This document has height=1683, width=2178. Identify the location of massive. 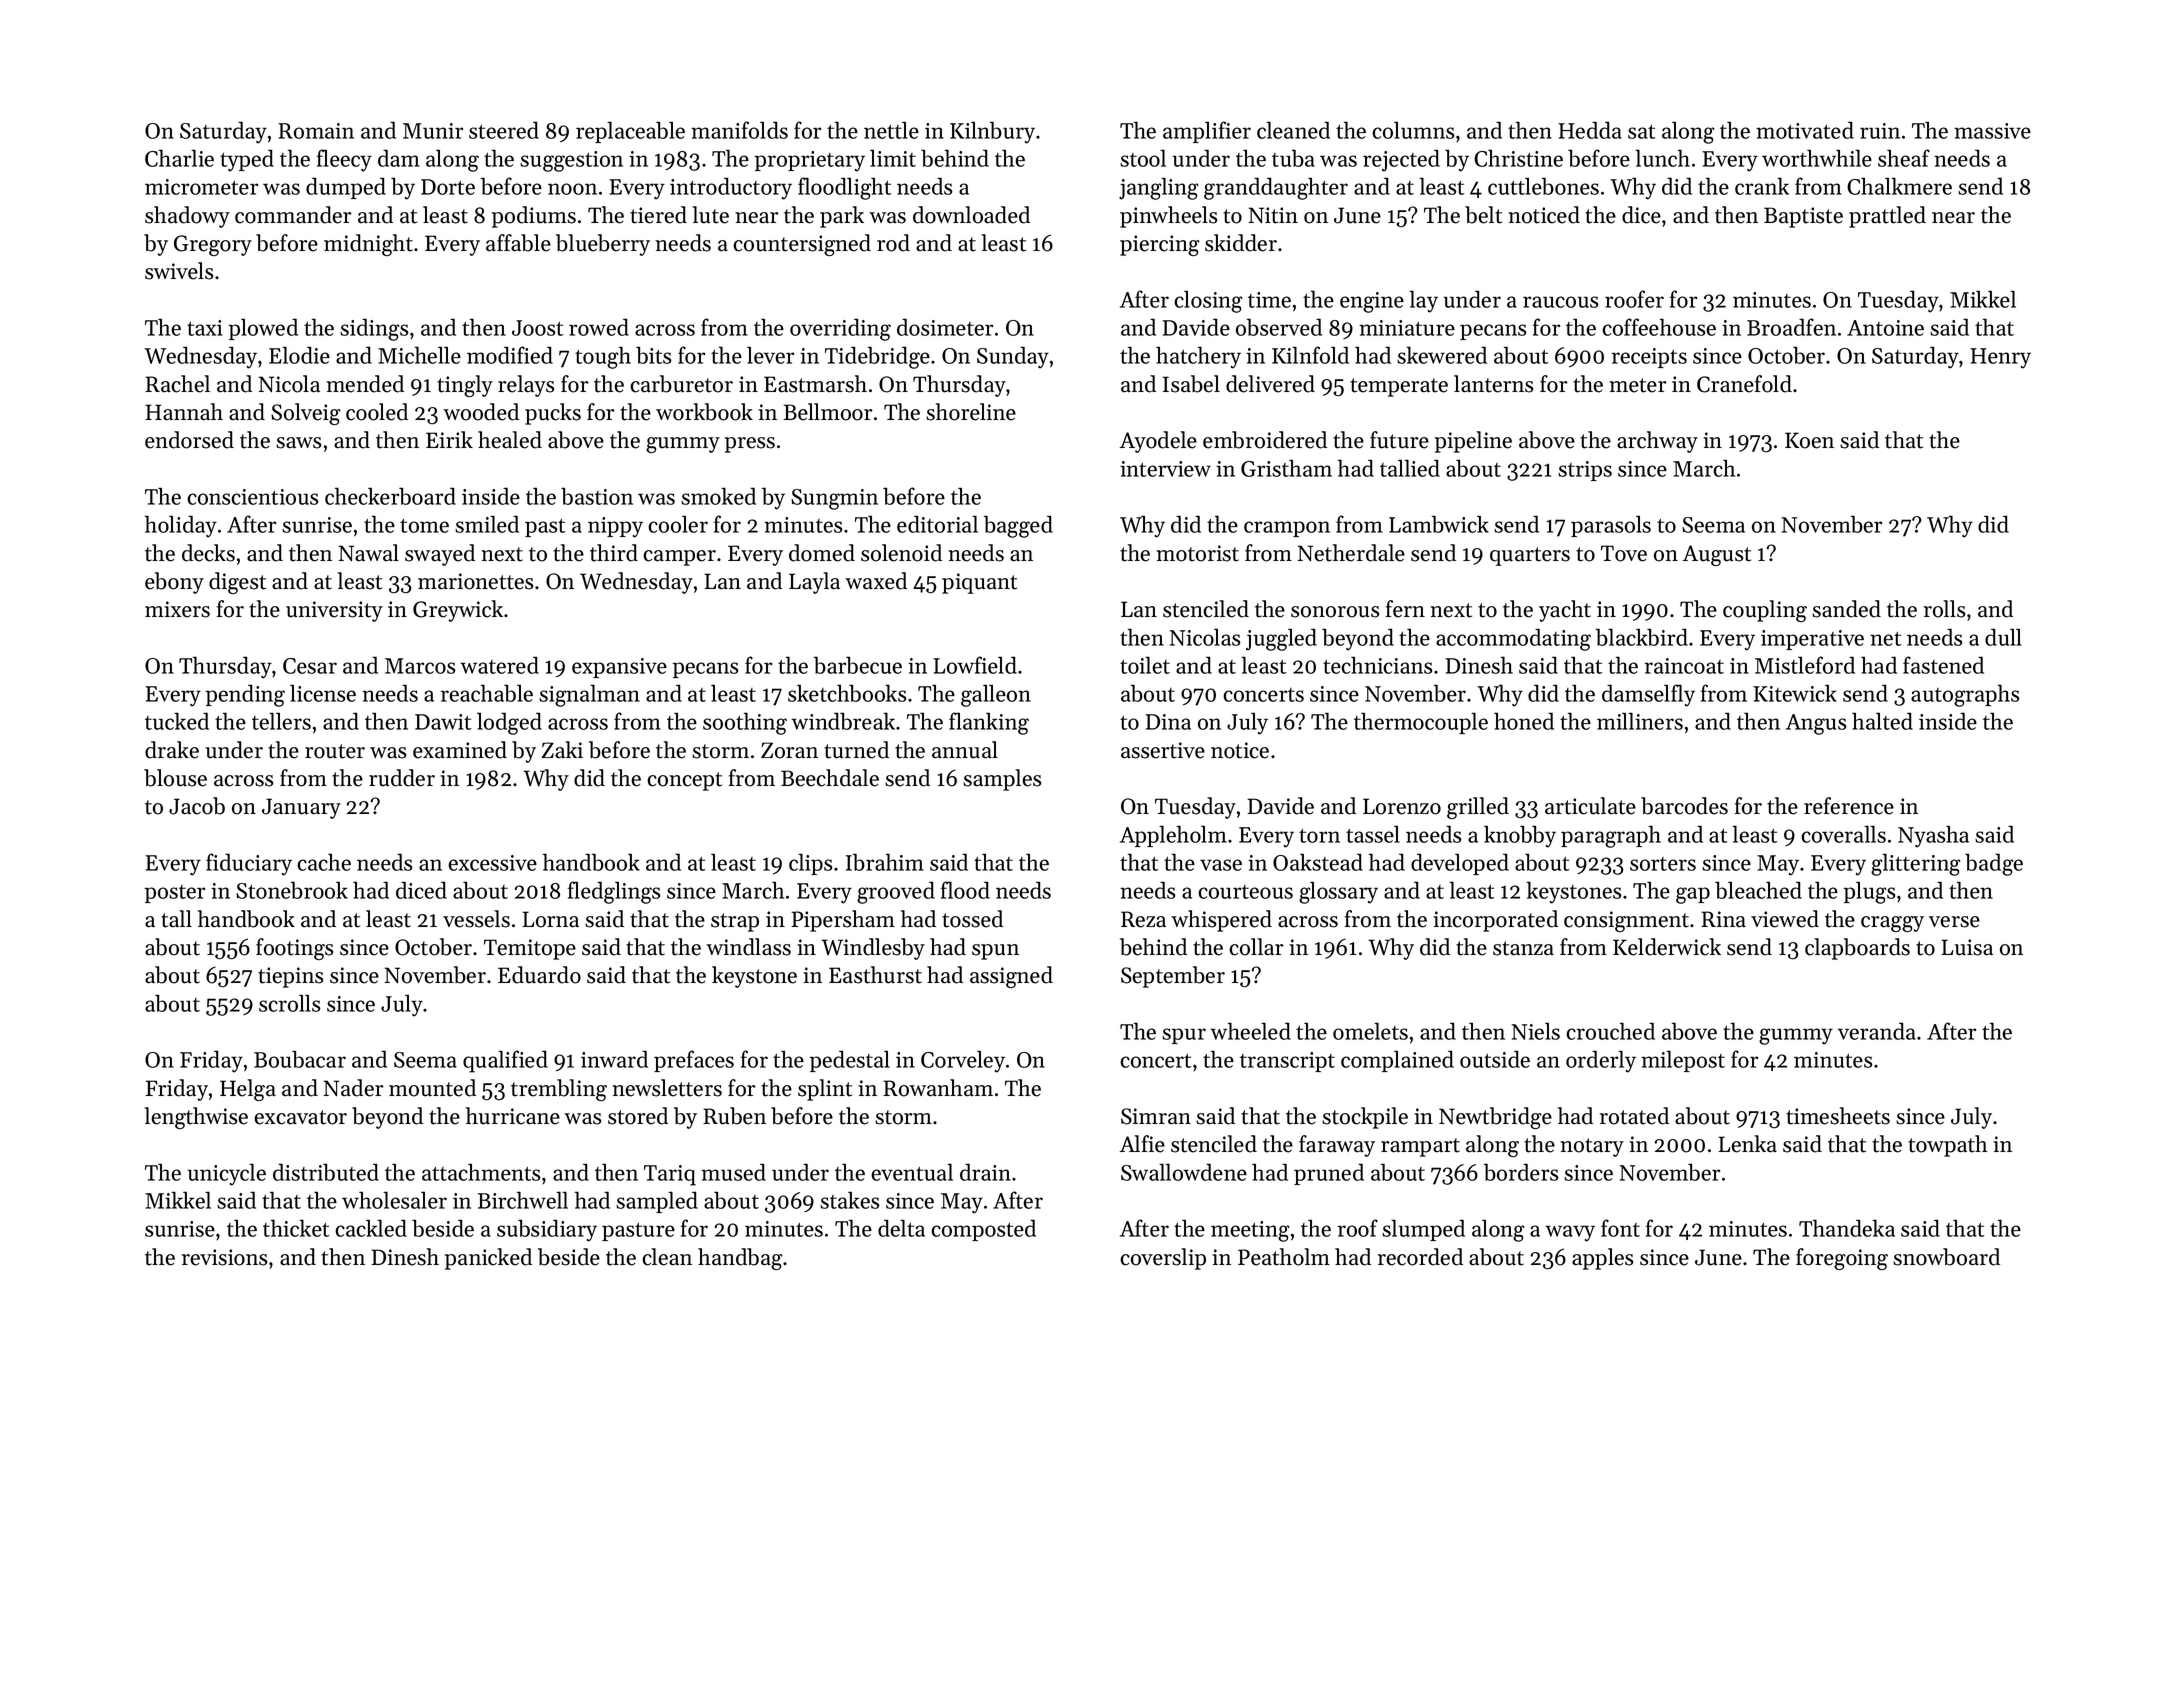
(1992, 131).
